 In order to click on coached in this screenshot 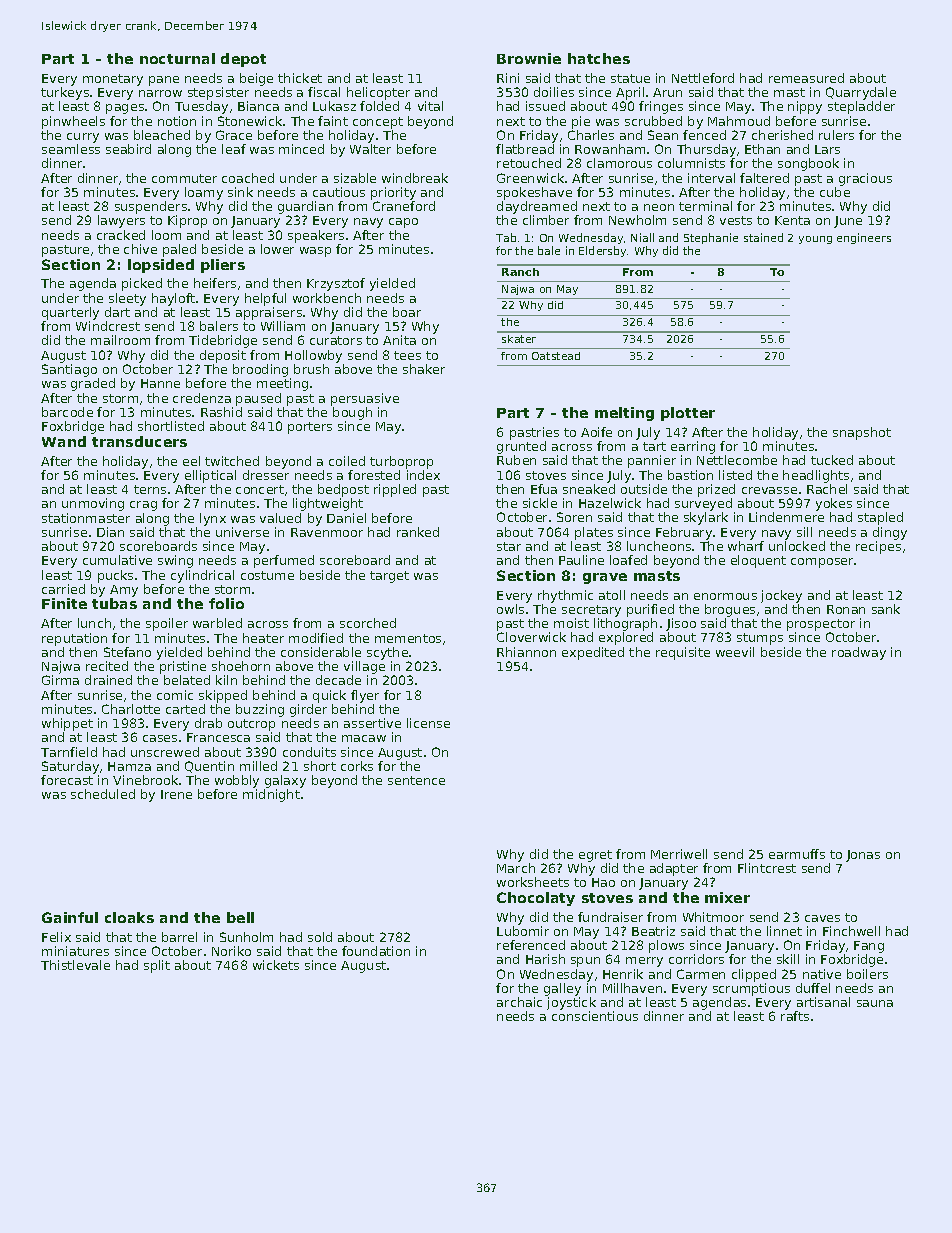, I will do `click(248, 178)`.
